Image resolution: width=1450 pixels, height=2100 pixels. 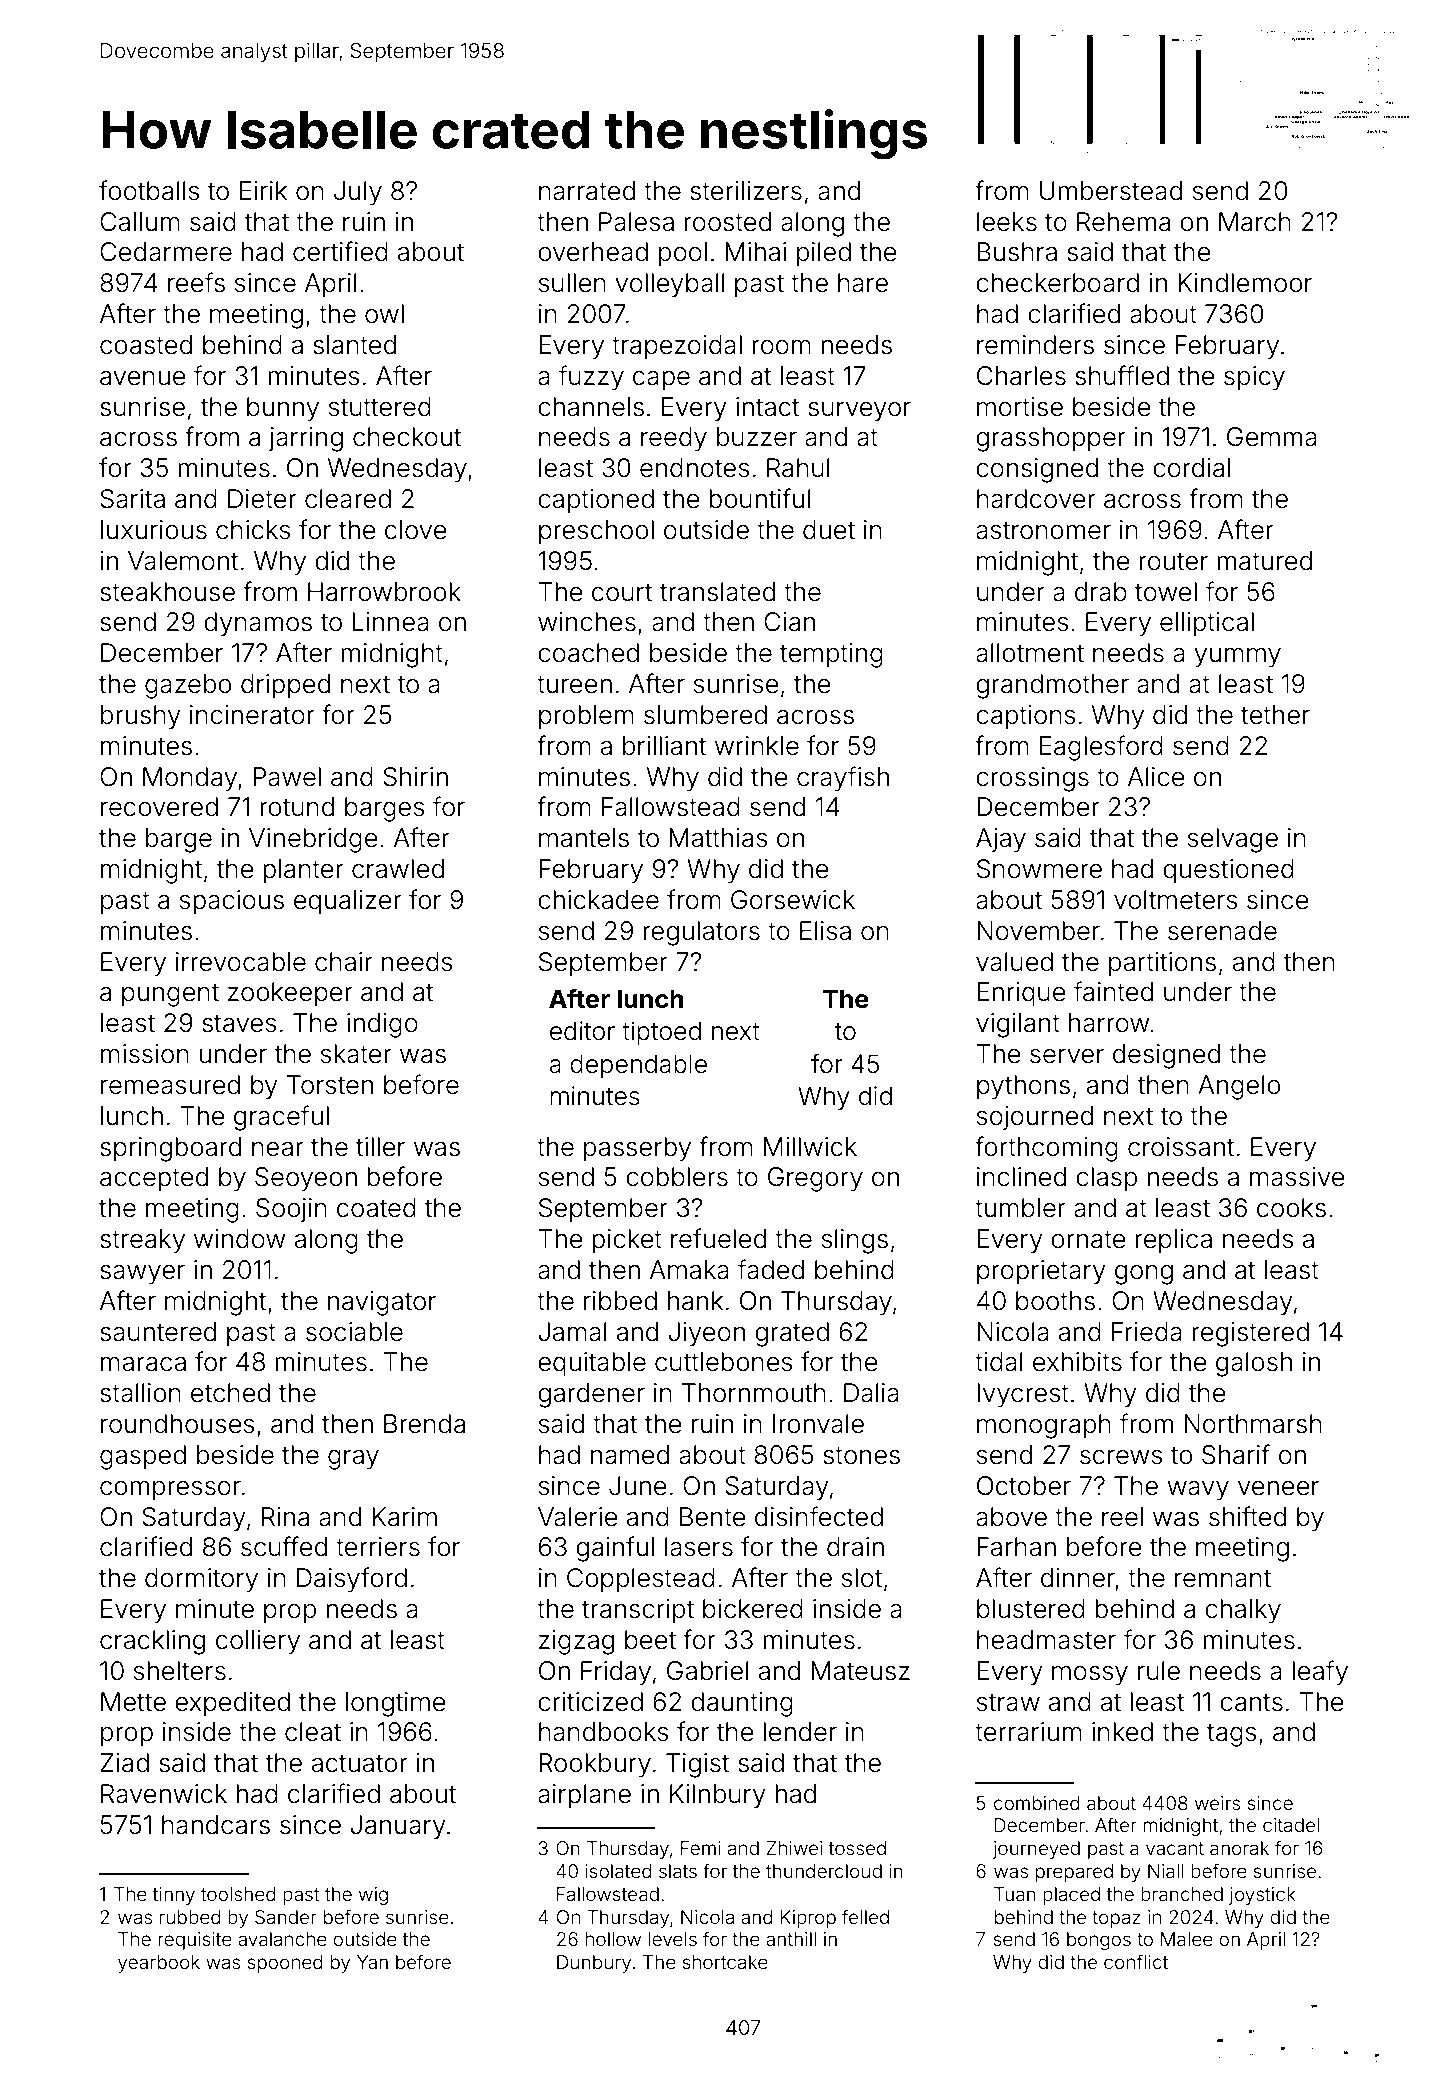 What do you see at coordinates (1077, 1362) in the screenshot?
I see `exhibits` at bounding box center [1077, 1362].
